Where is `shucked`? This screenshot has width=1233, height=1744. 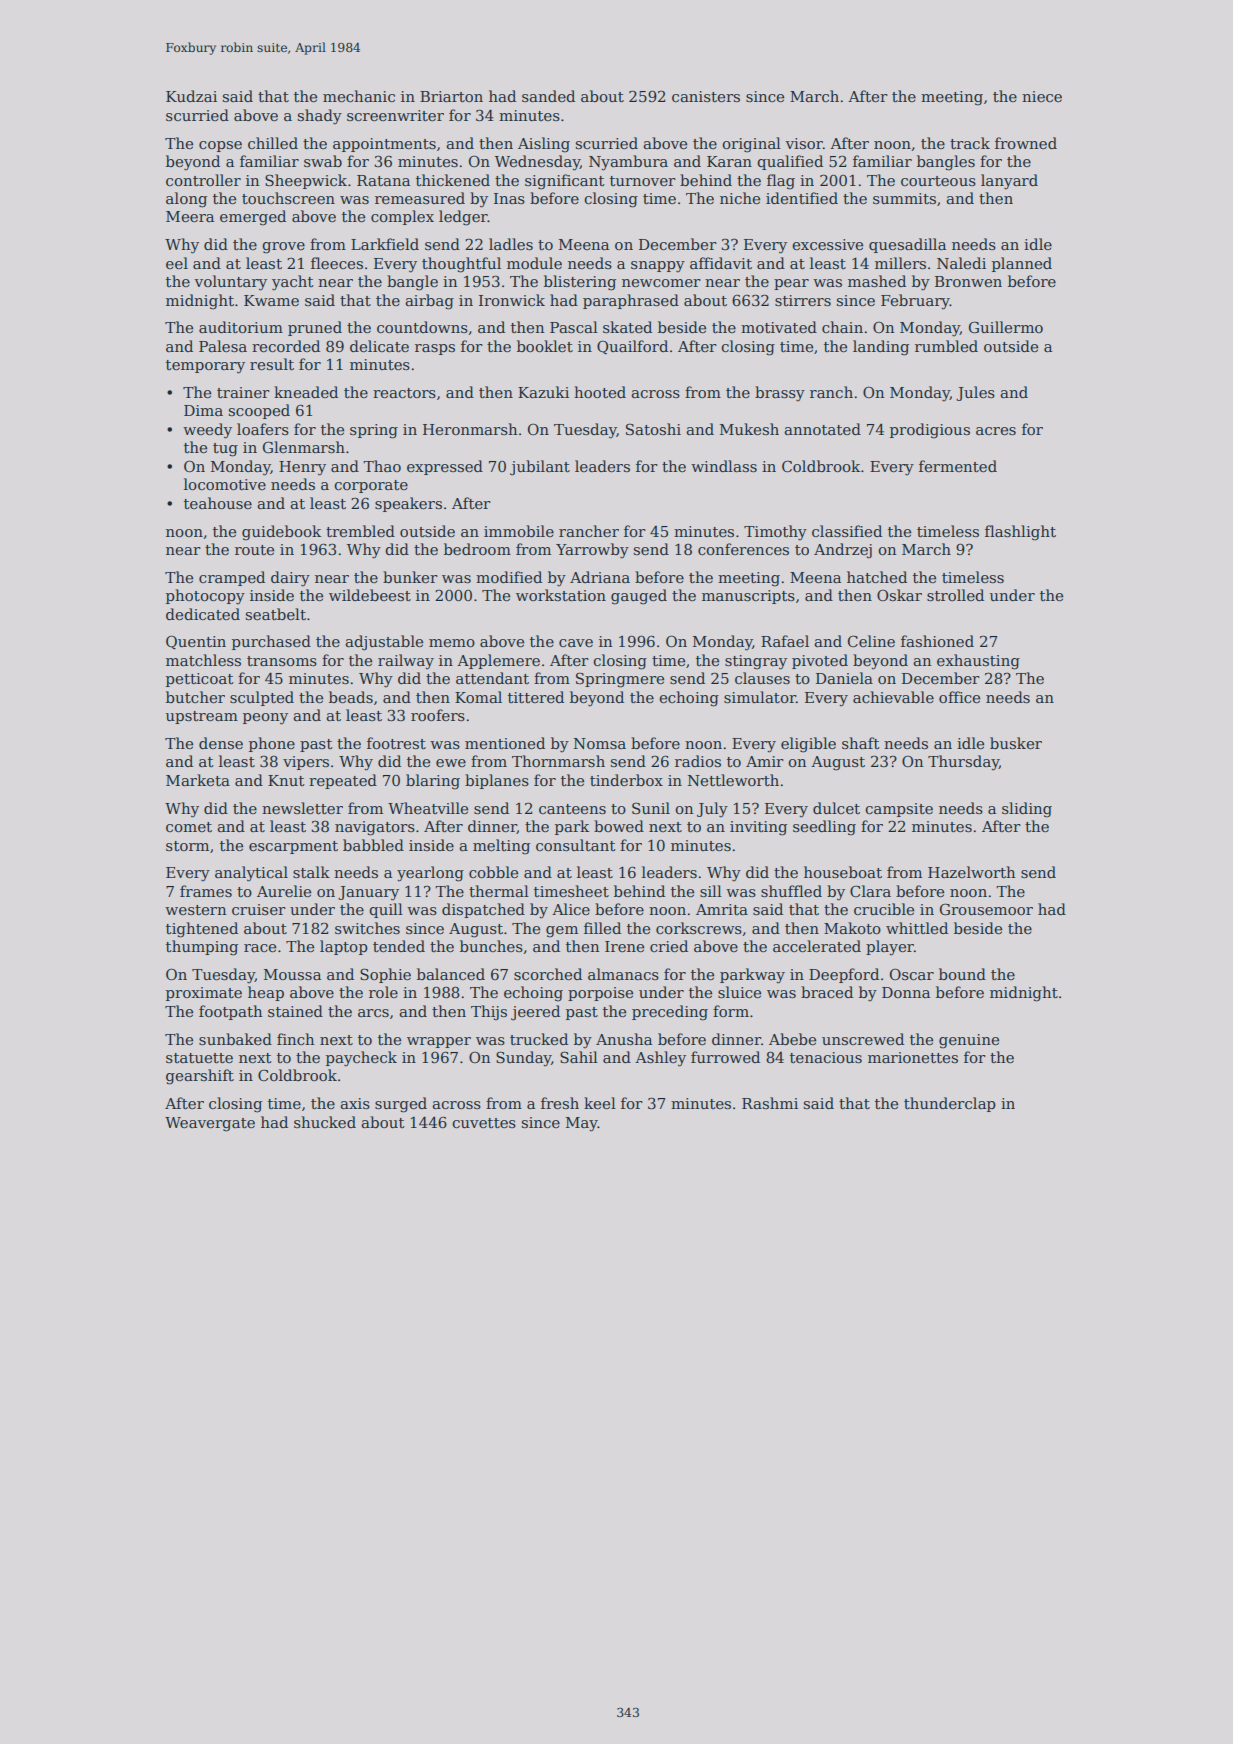 shucked is located at coordinates (325, 1122).
